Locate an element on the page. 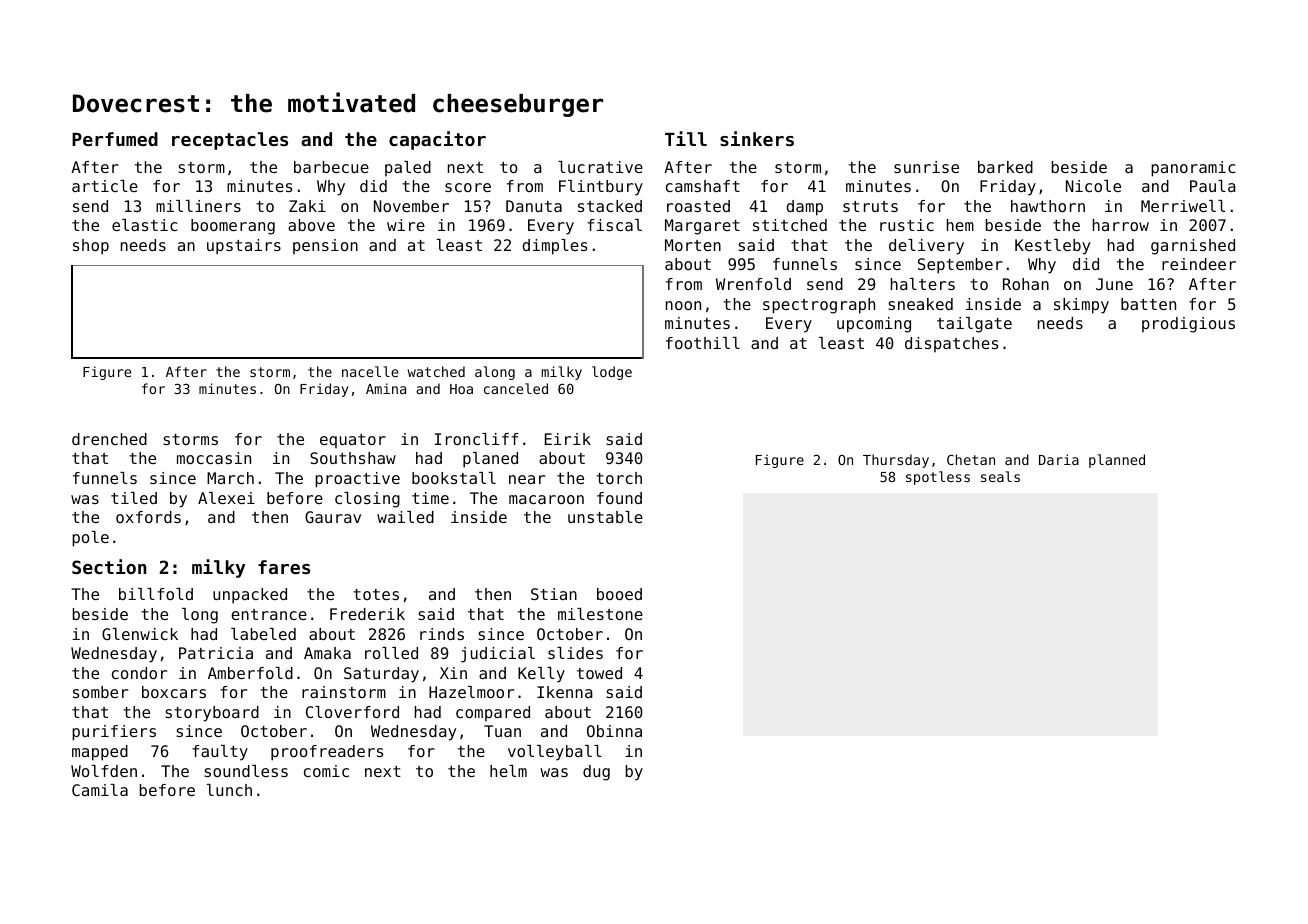 The width and height of the page is (1308, 924). planned is located at coordinates (1117, 461).
